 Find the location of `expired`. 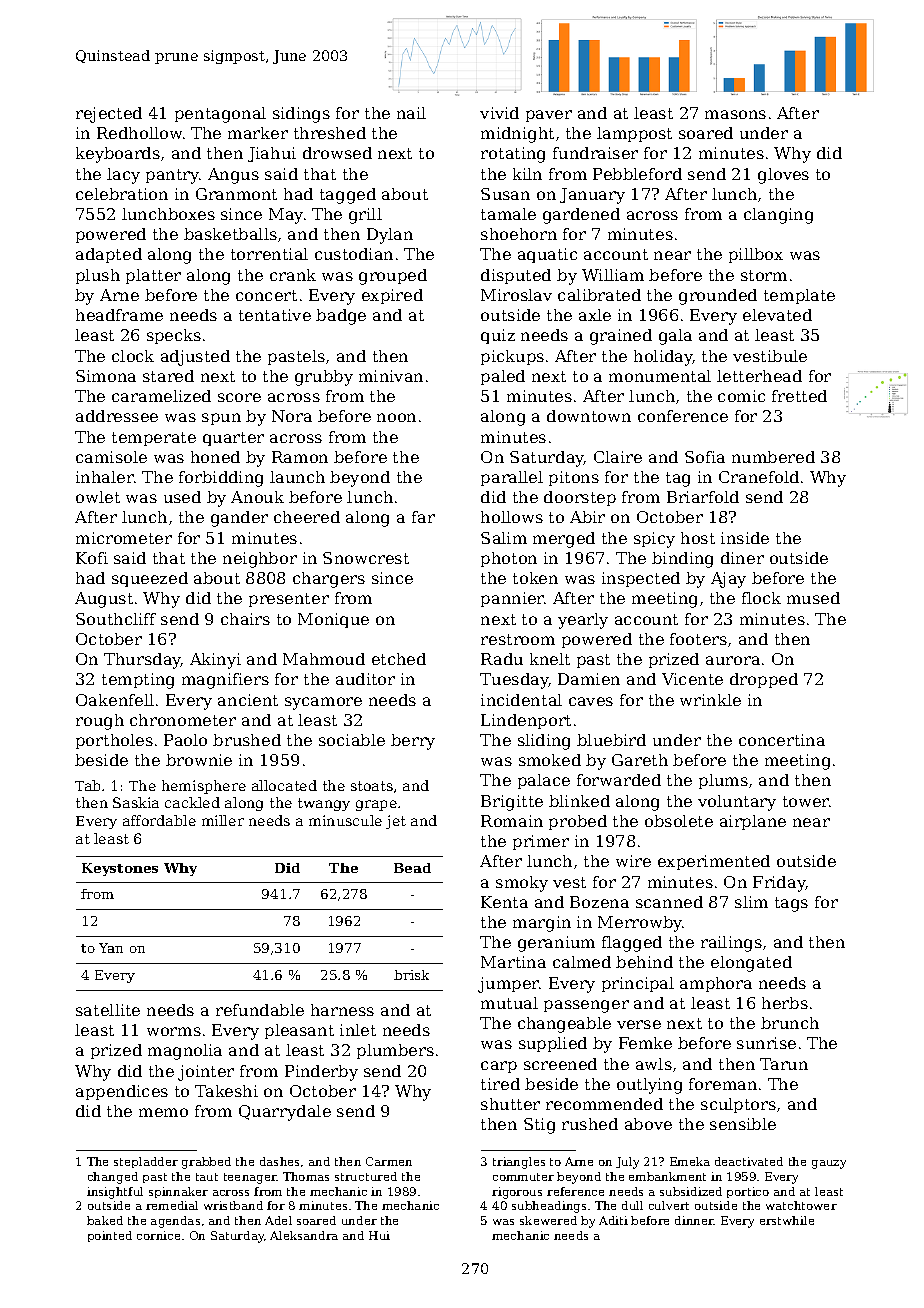

expired is located at coordinates (392, 296).
